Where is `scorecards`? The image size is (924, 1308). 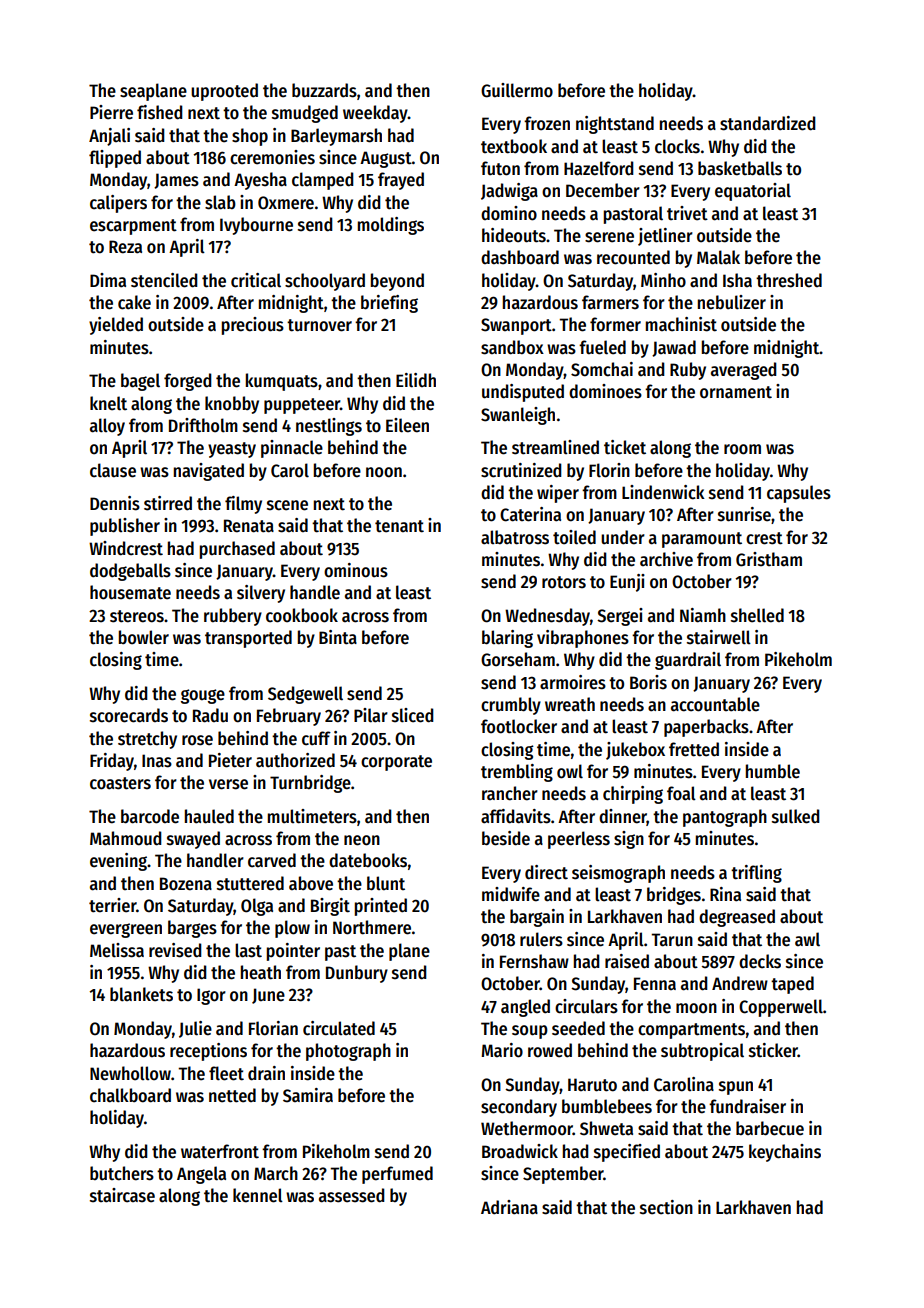
scorecards is located at coordinates (129, 715).
